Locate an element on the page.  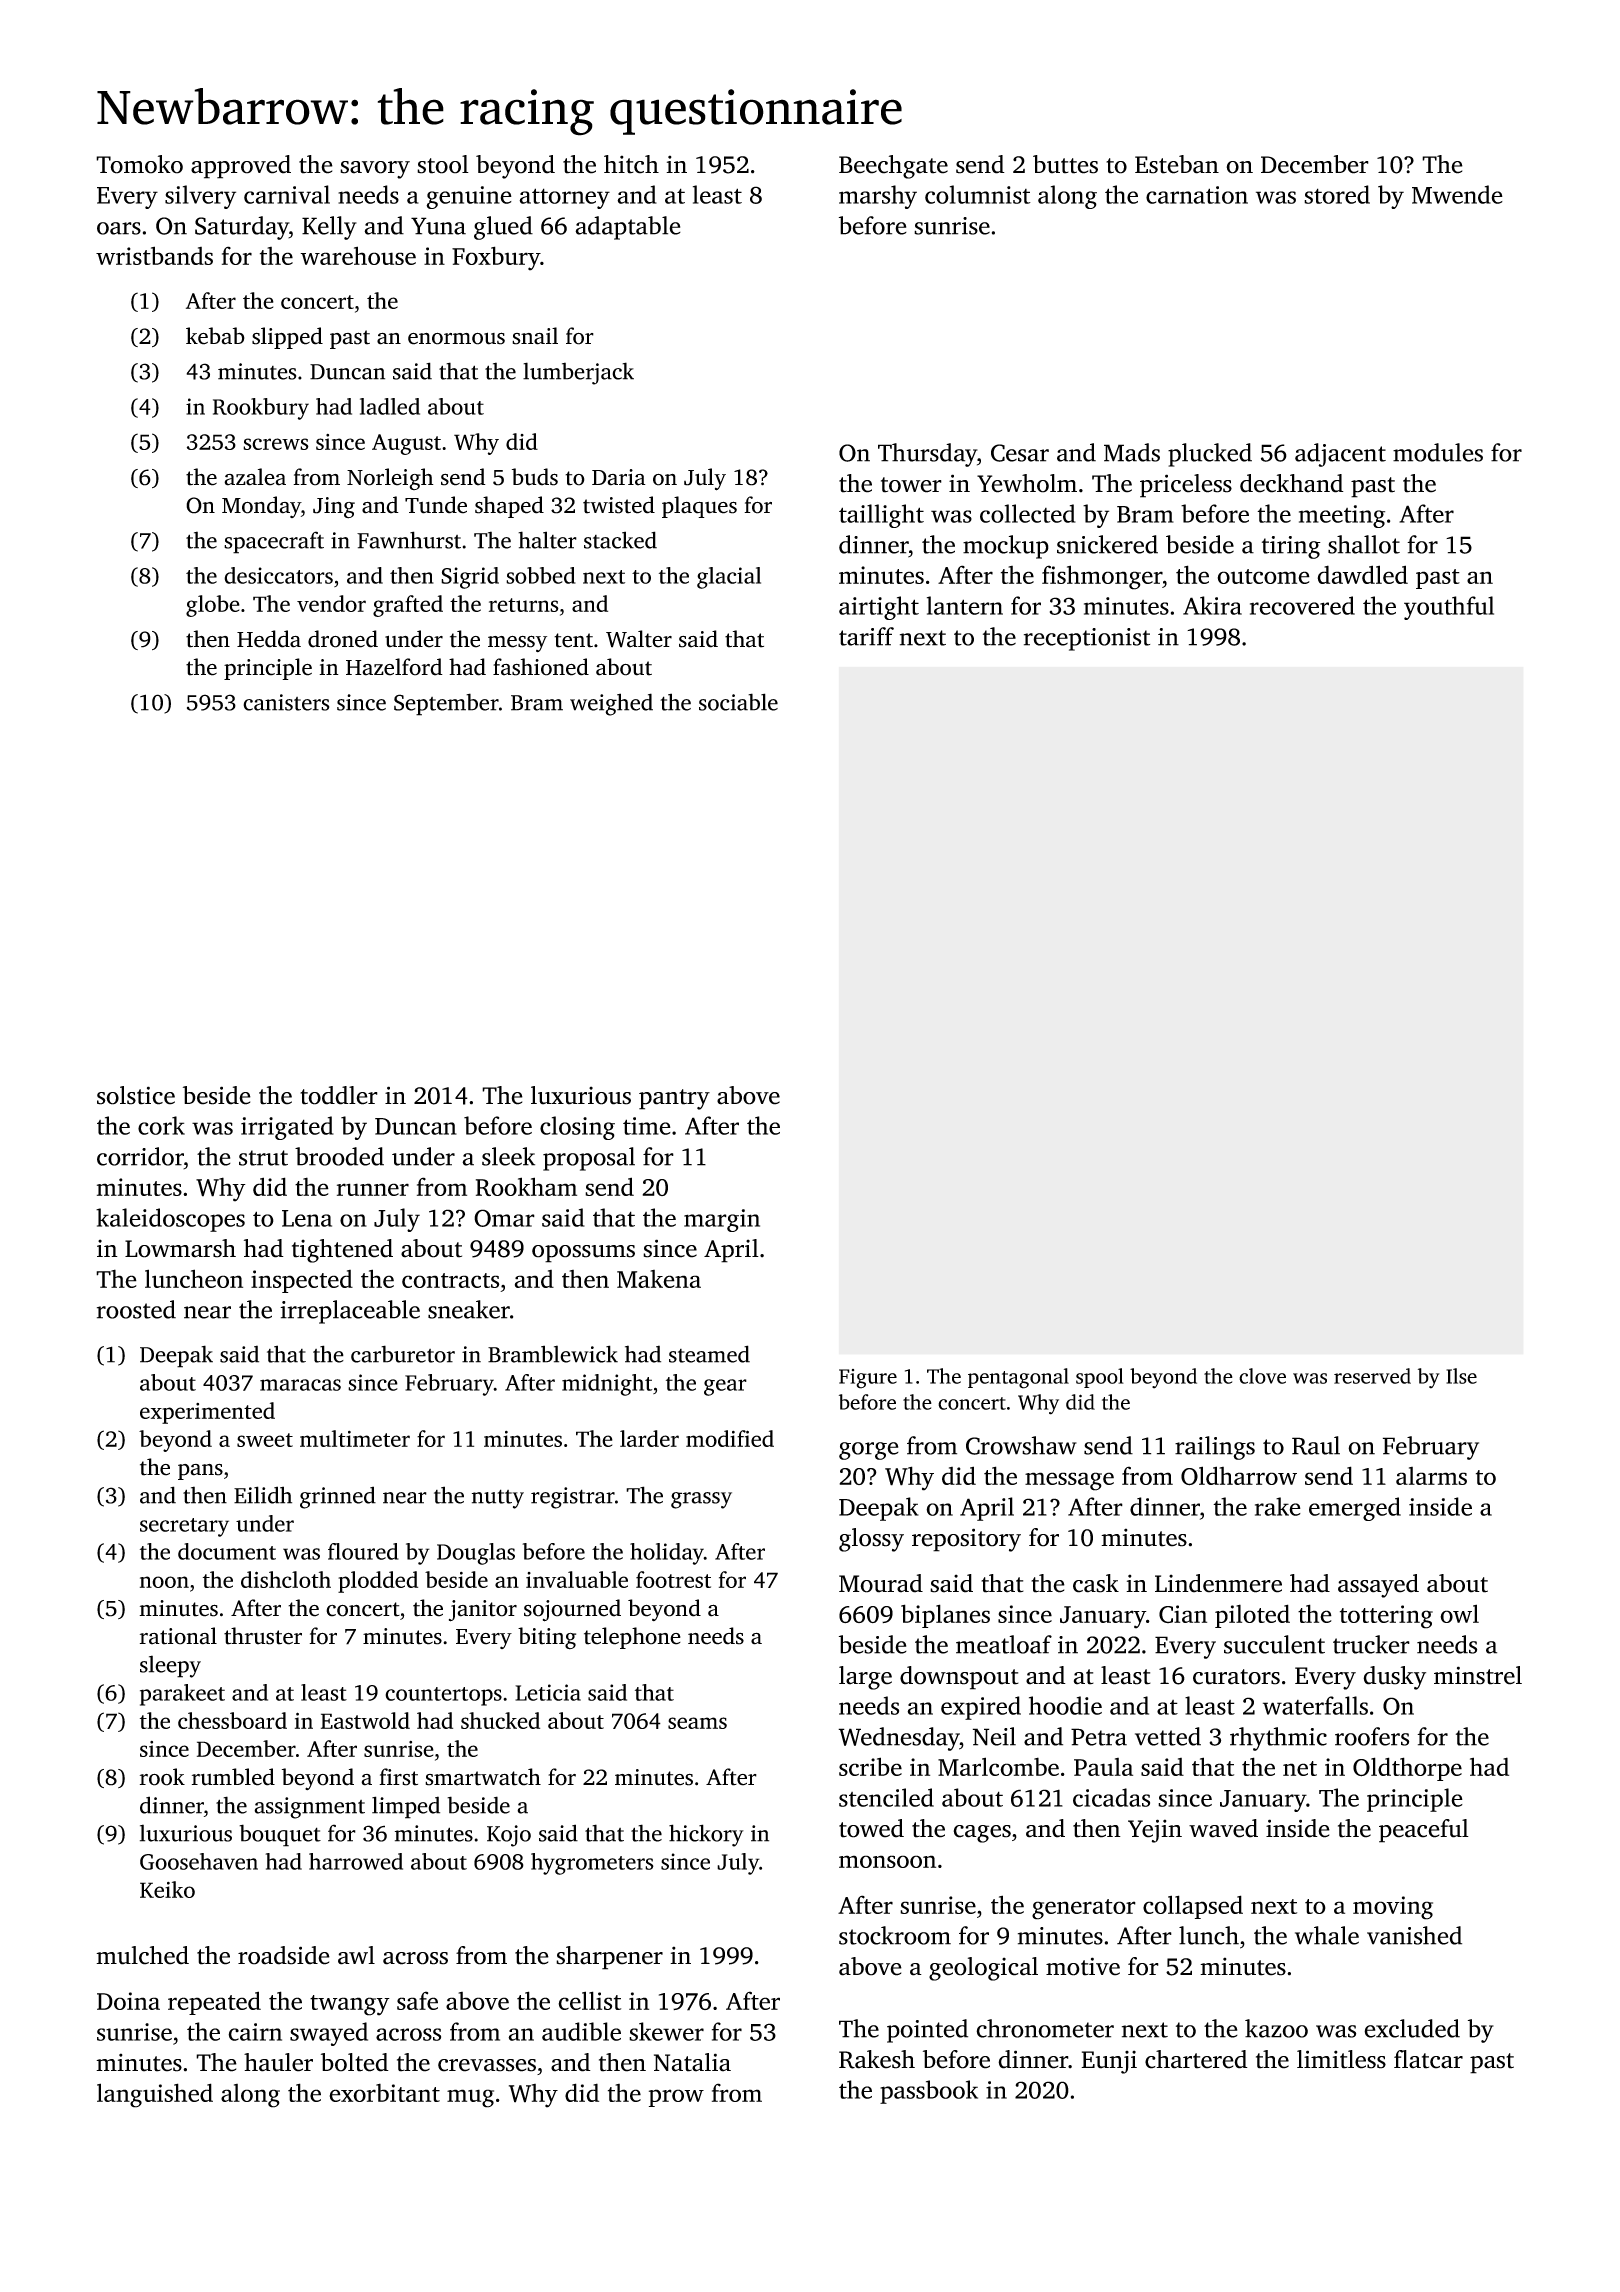
silvery is located at coordinates (200, 197).
